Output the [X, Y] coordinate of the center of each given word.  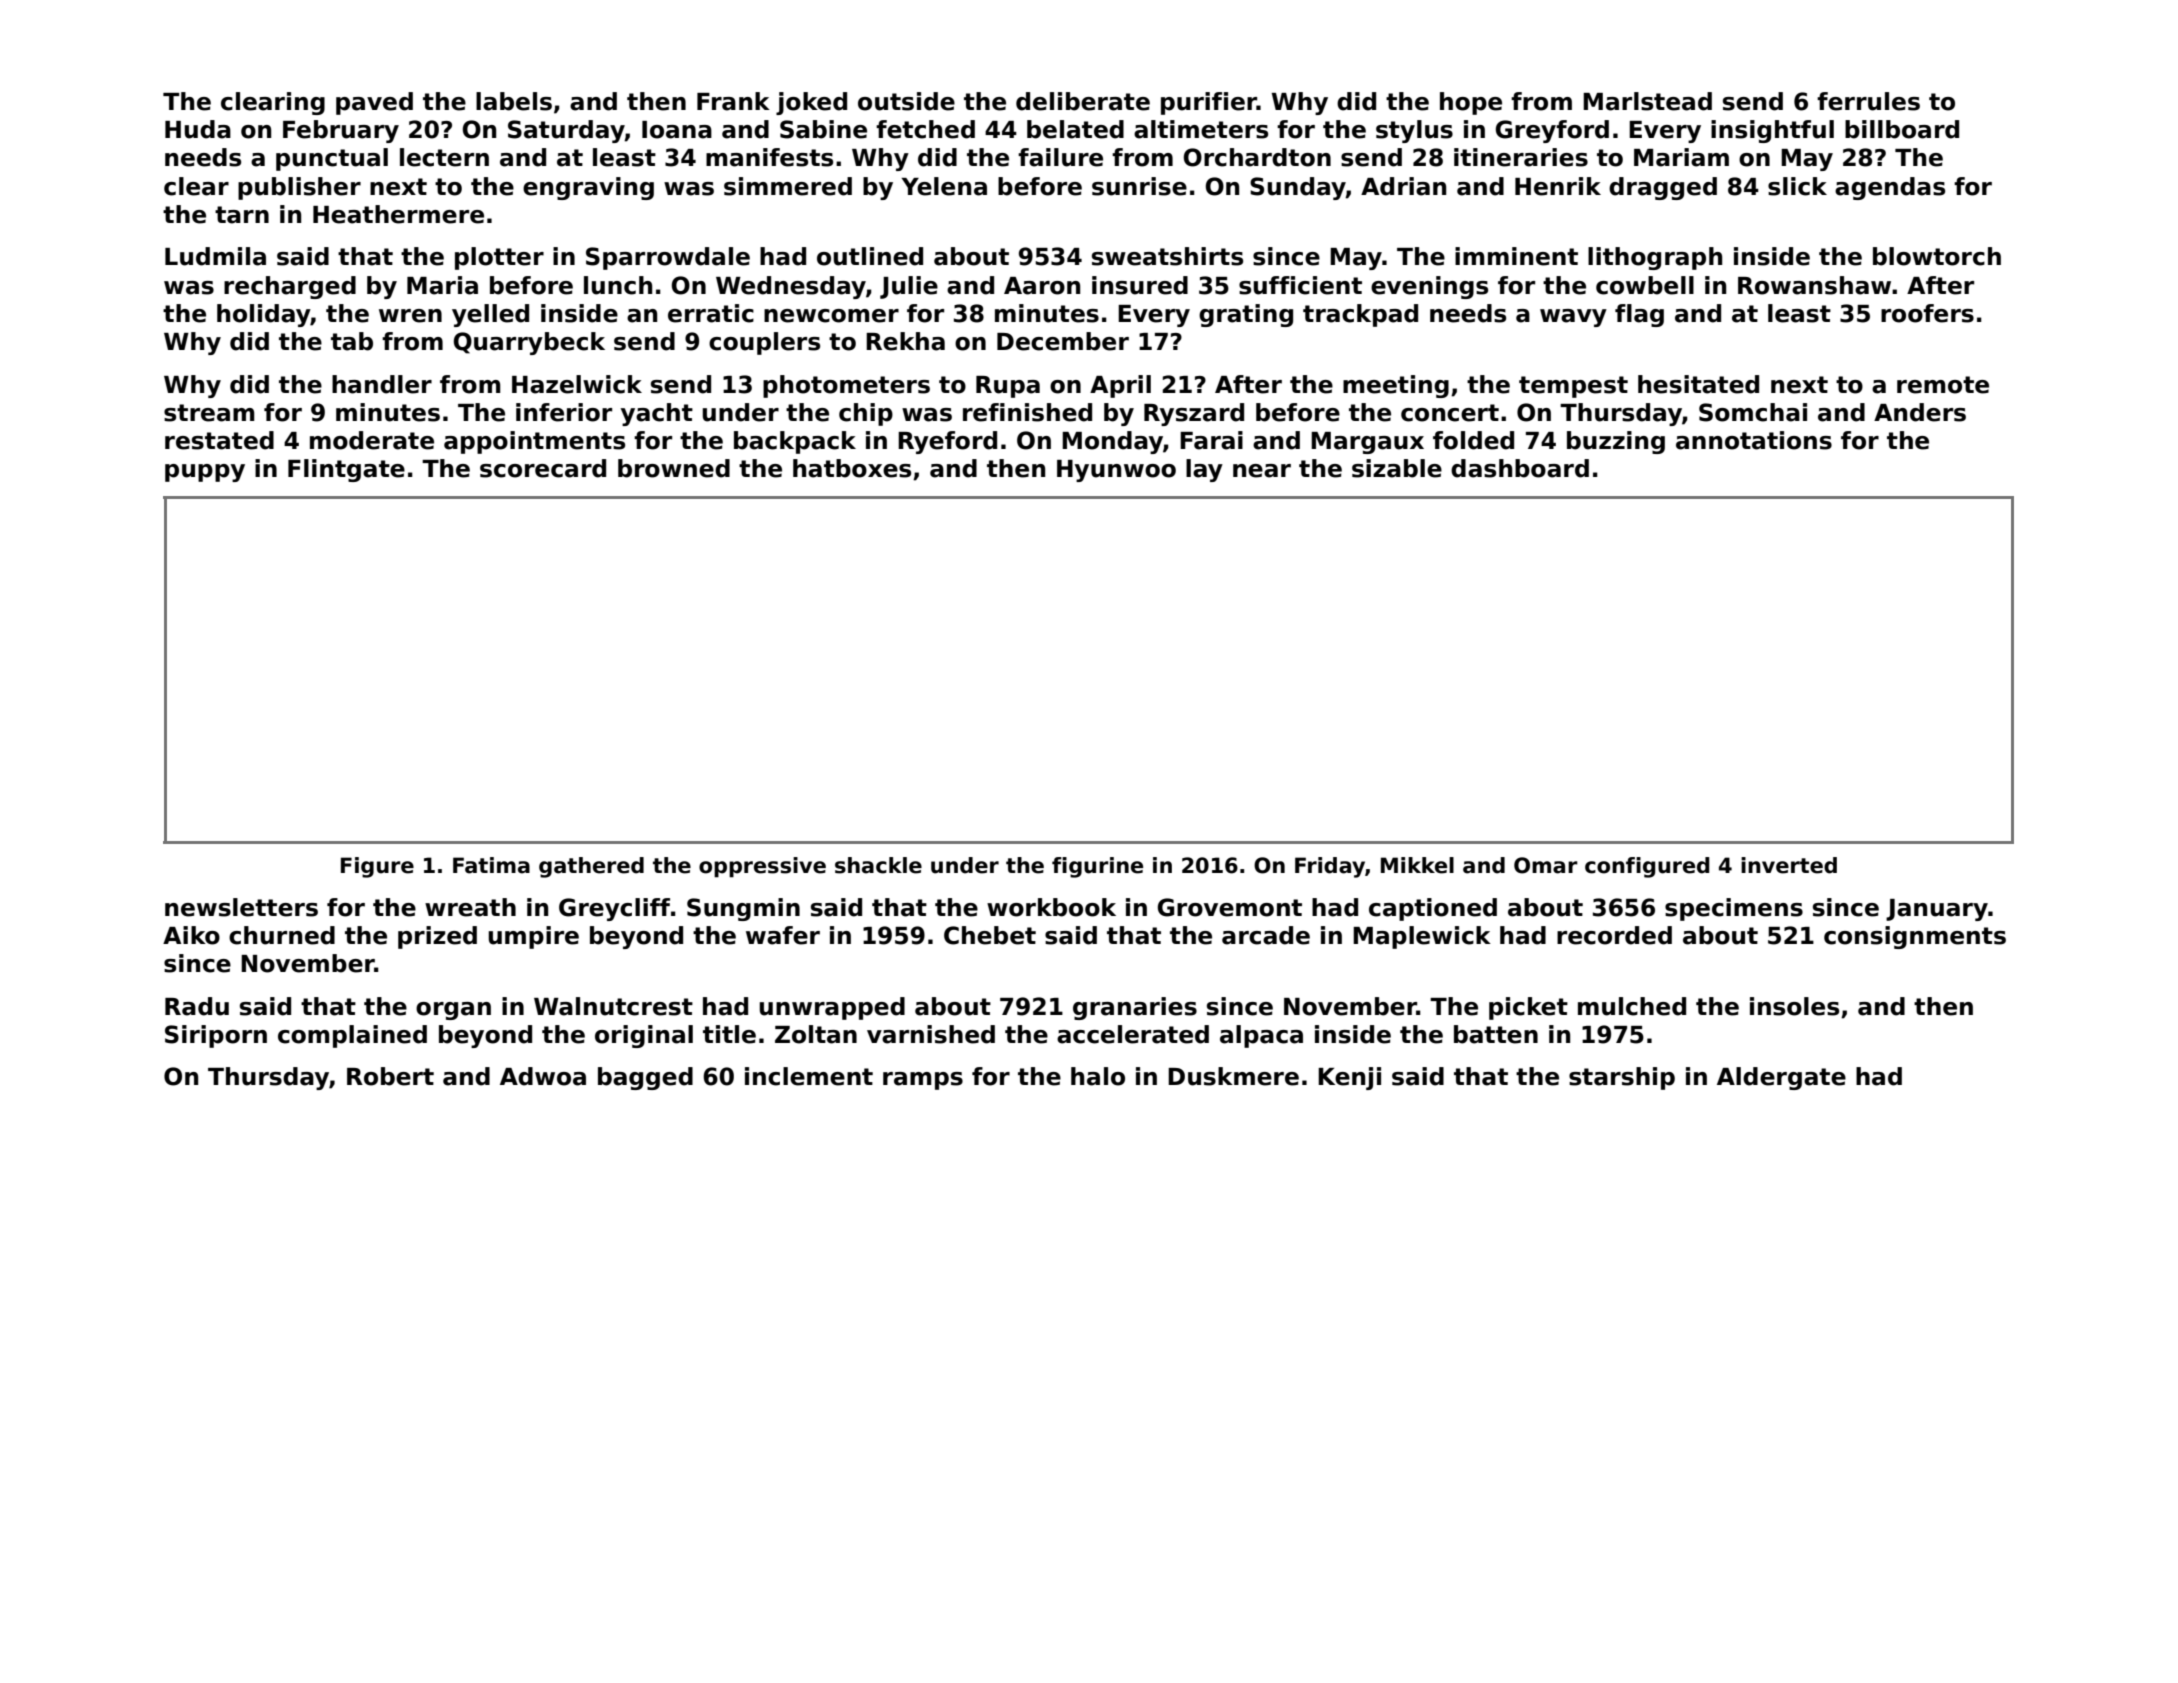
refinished [1027, 412]
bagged [645, 1078]
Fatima [491, 865]
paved [374, 103]
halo [1098, 1076]
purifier [1209, 103]
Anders [1920, 412]
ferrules [1868, 101]
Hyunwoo [1116, 471]
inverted [1789, 865]
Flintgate [346, 470]
